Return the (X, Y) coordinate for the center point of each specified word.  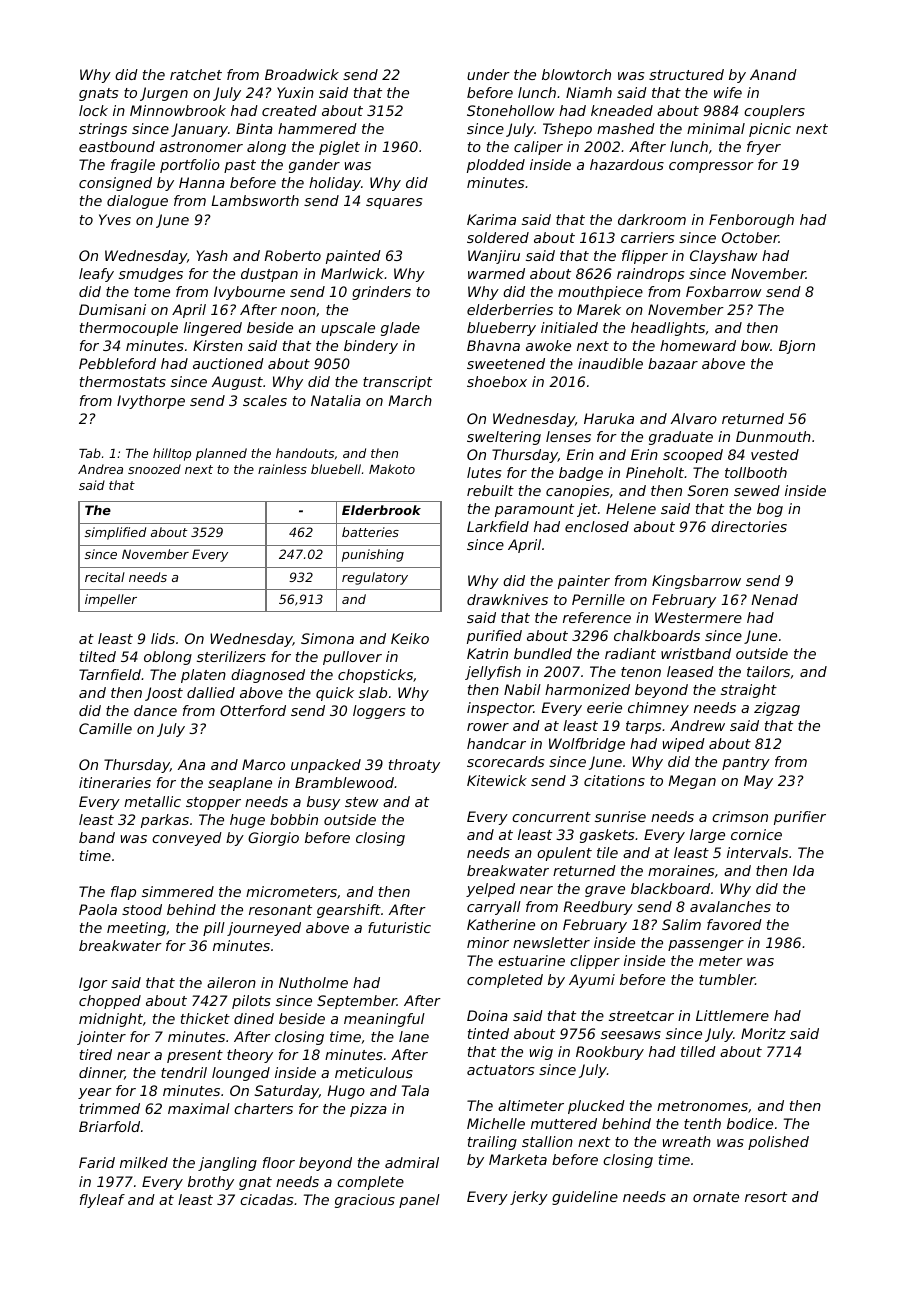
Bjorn (797, 347)
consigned (115, 184)
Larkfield (498, 526)
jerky (529, 1198)
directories (749, 526)
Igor (93, 984)
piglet (339, 148)
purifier (800, 818)
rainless (282, 469)
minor (488, 942)
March (410, 400)
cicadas (266, 1199)
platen (203, 676)
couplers (774, 112)
